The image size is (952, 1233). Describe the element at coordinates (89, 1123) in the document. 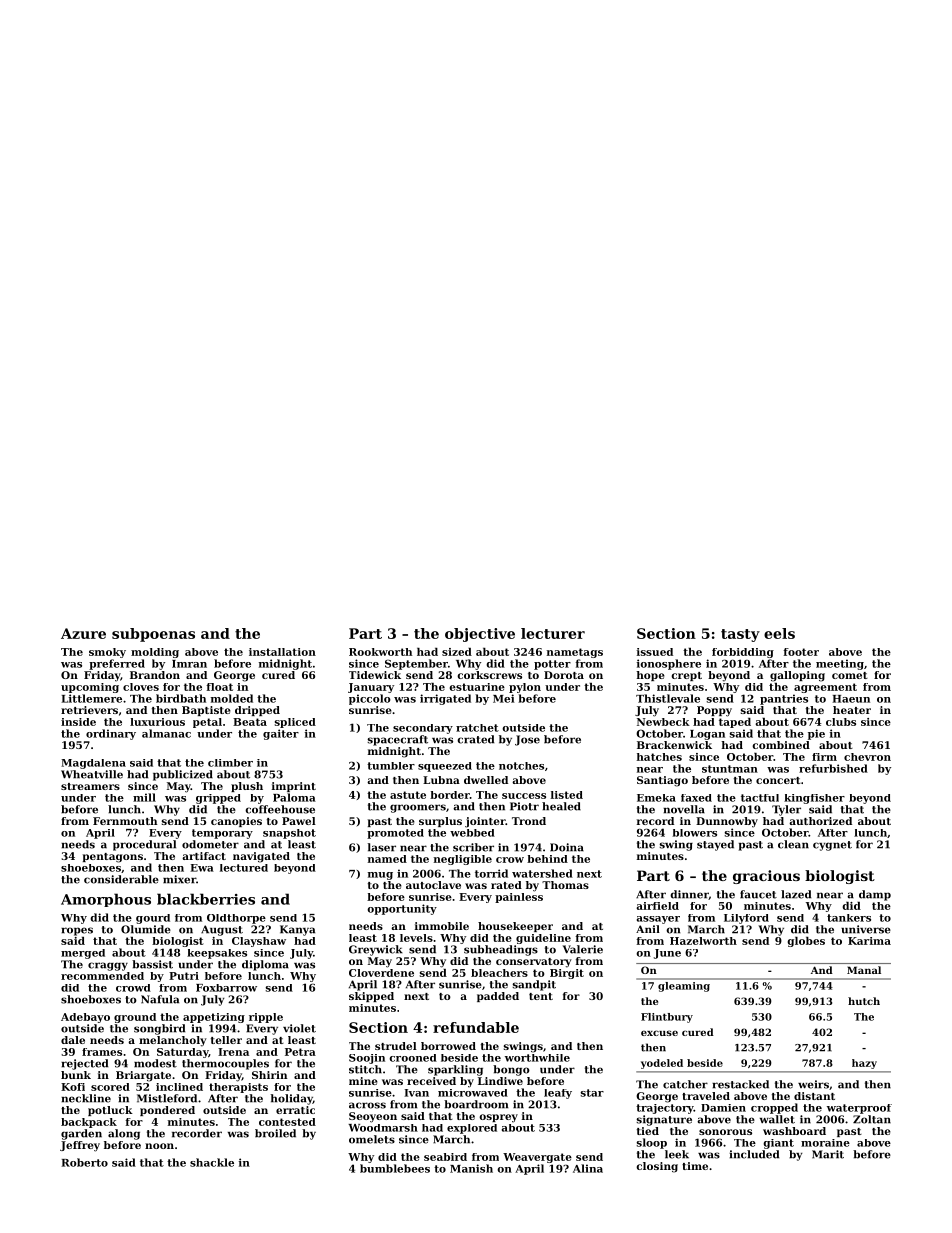

I see `backpack` at that location.
